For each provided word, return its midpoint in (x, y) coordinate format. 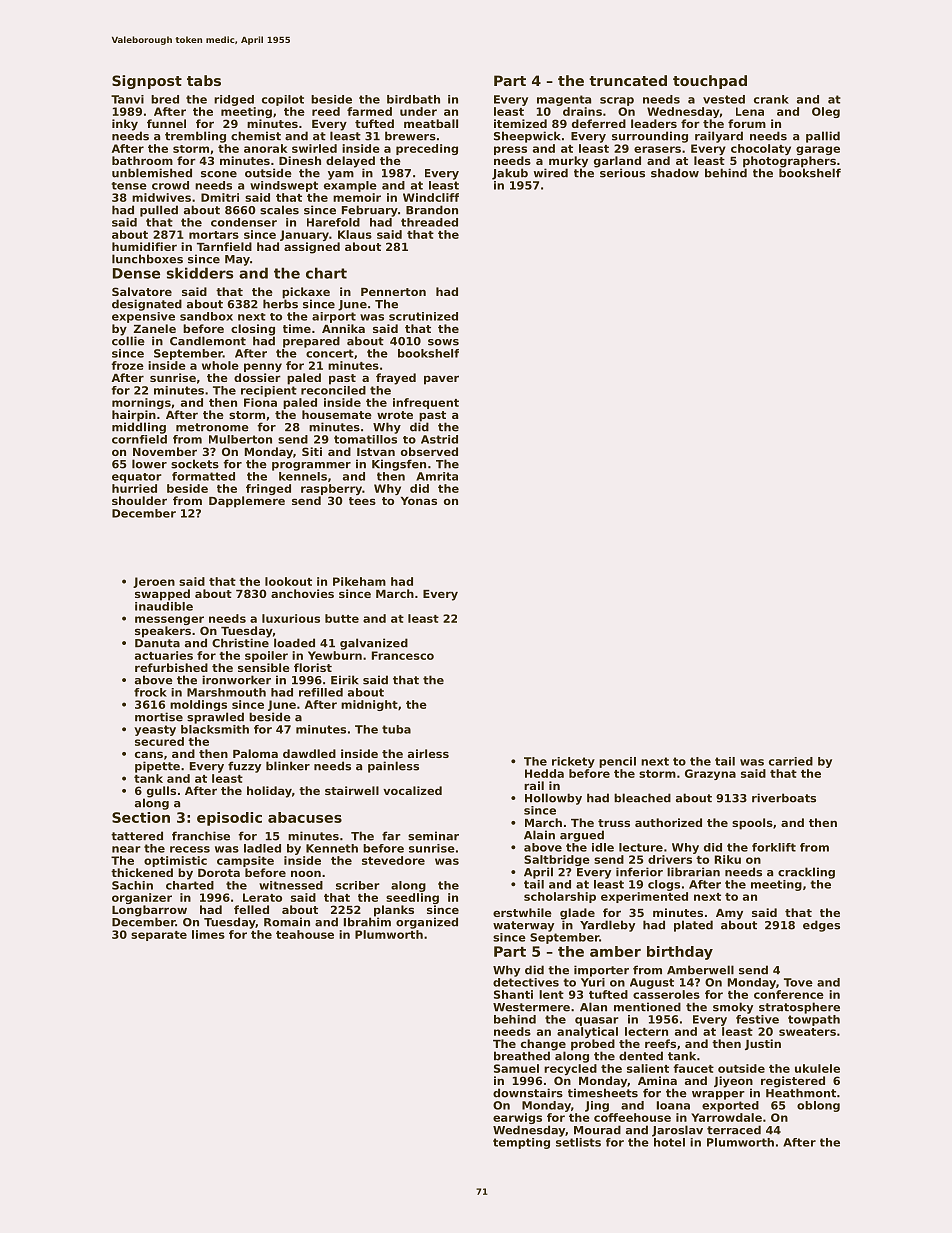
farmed (369, 111)
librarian (693, 872)
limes (208, 934)
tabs (204, 80)
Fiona (260, 402)
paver (441, 380)
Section (141, 817)
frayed (396, 379)
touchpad (710, 82)
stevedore (393, 860)
